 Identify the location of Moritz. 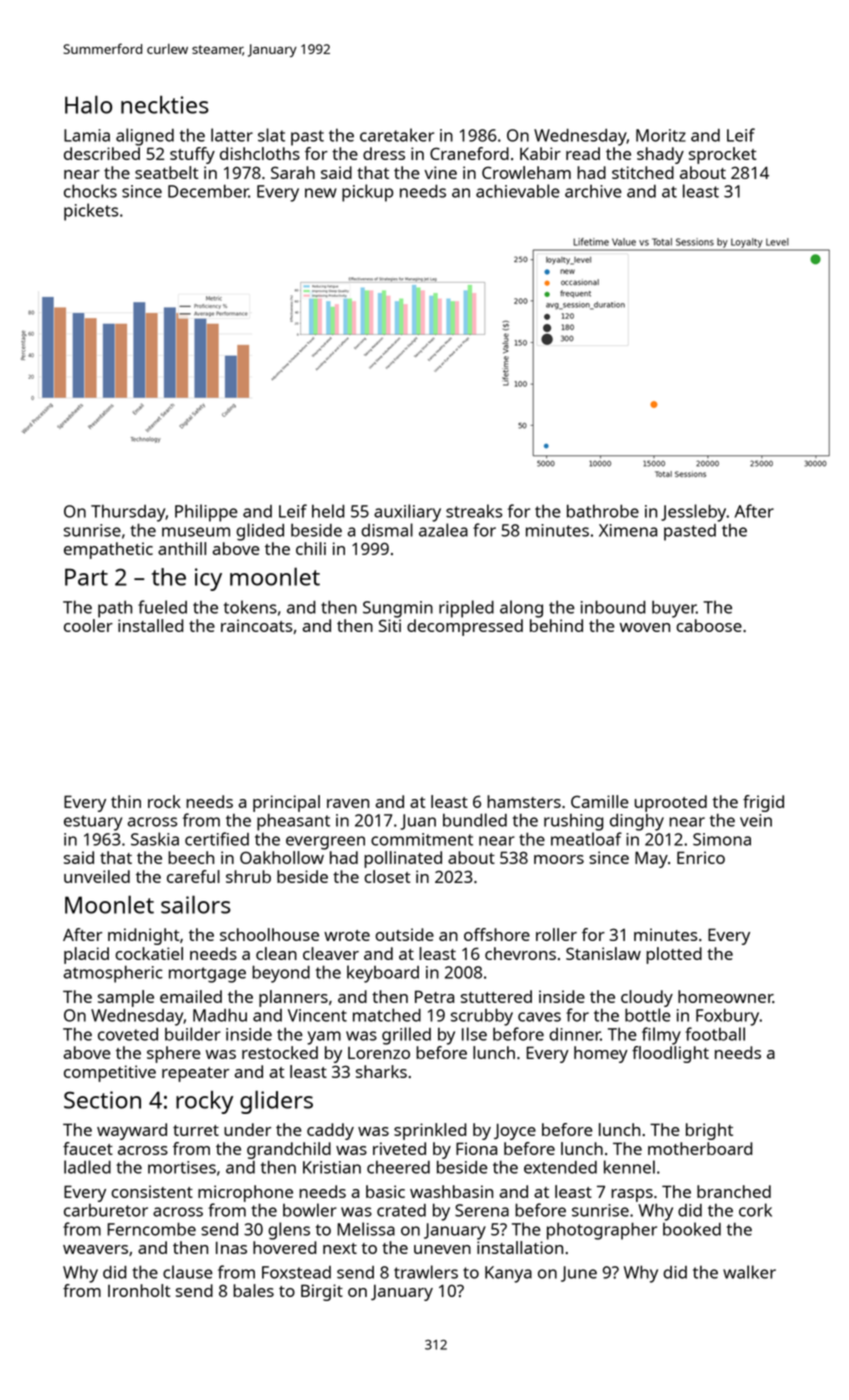
(661, 135).
